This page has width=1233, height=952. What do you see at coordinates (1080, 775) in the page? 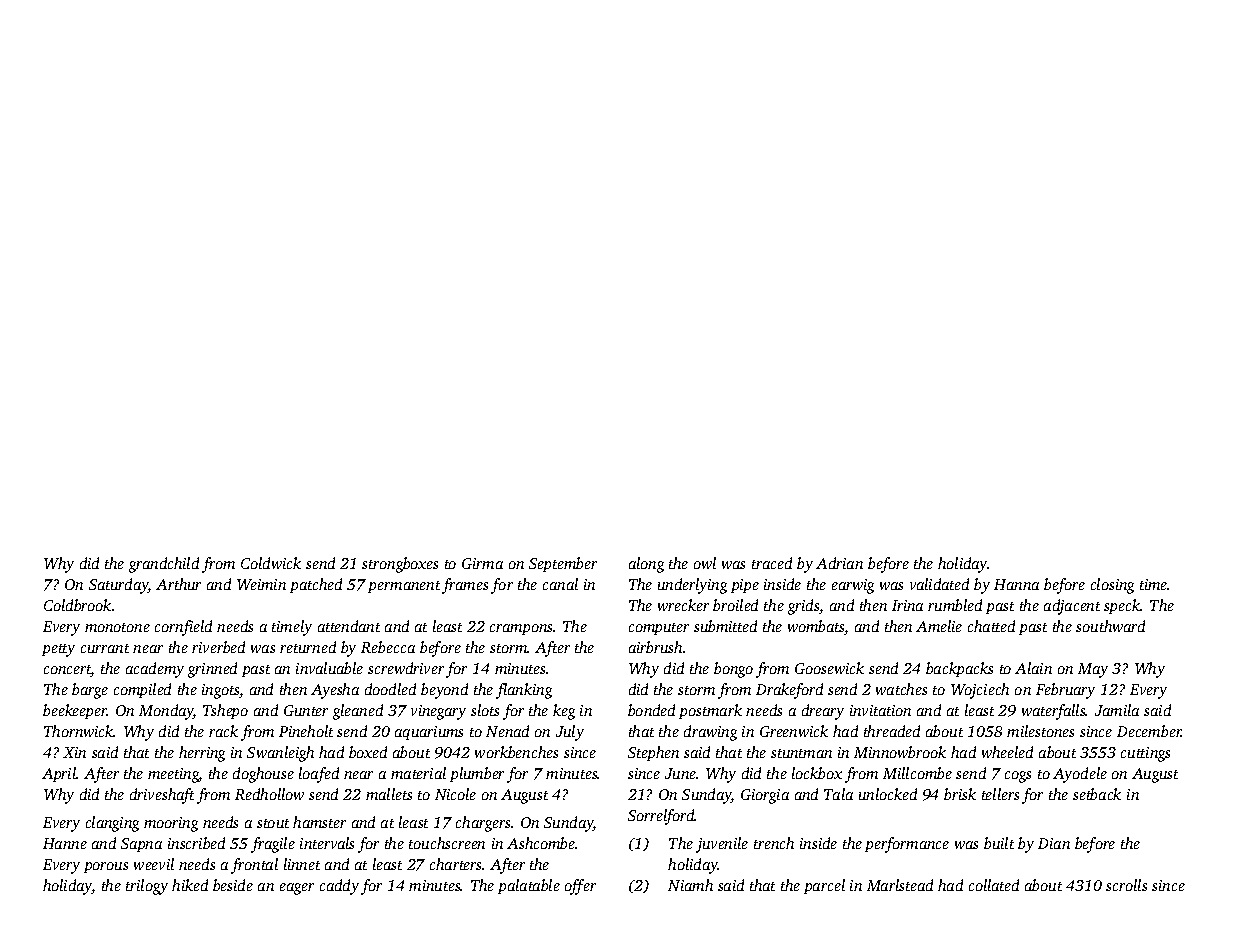
I see `Ayodele` at bounding box center [1080, 775].
